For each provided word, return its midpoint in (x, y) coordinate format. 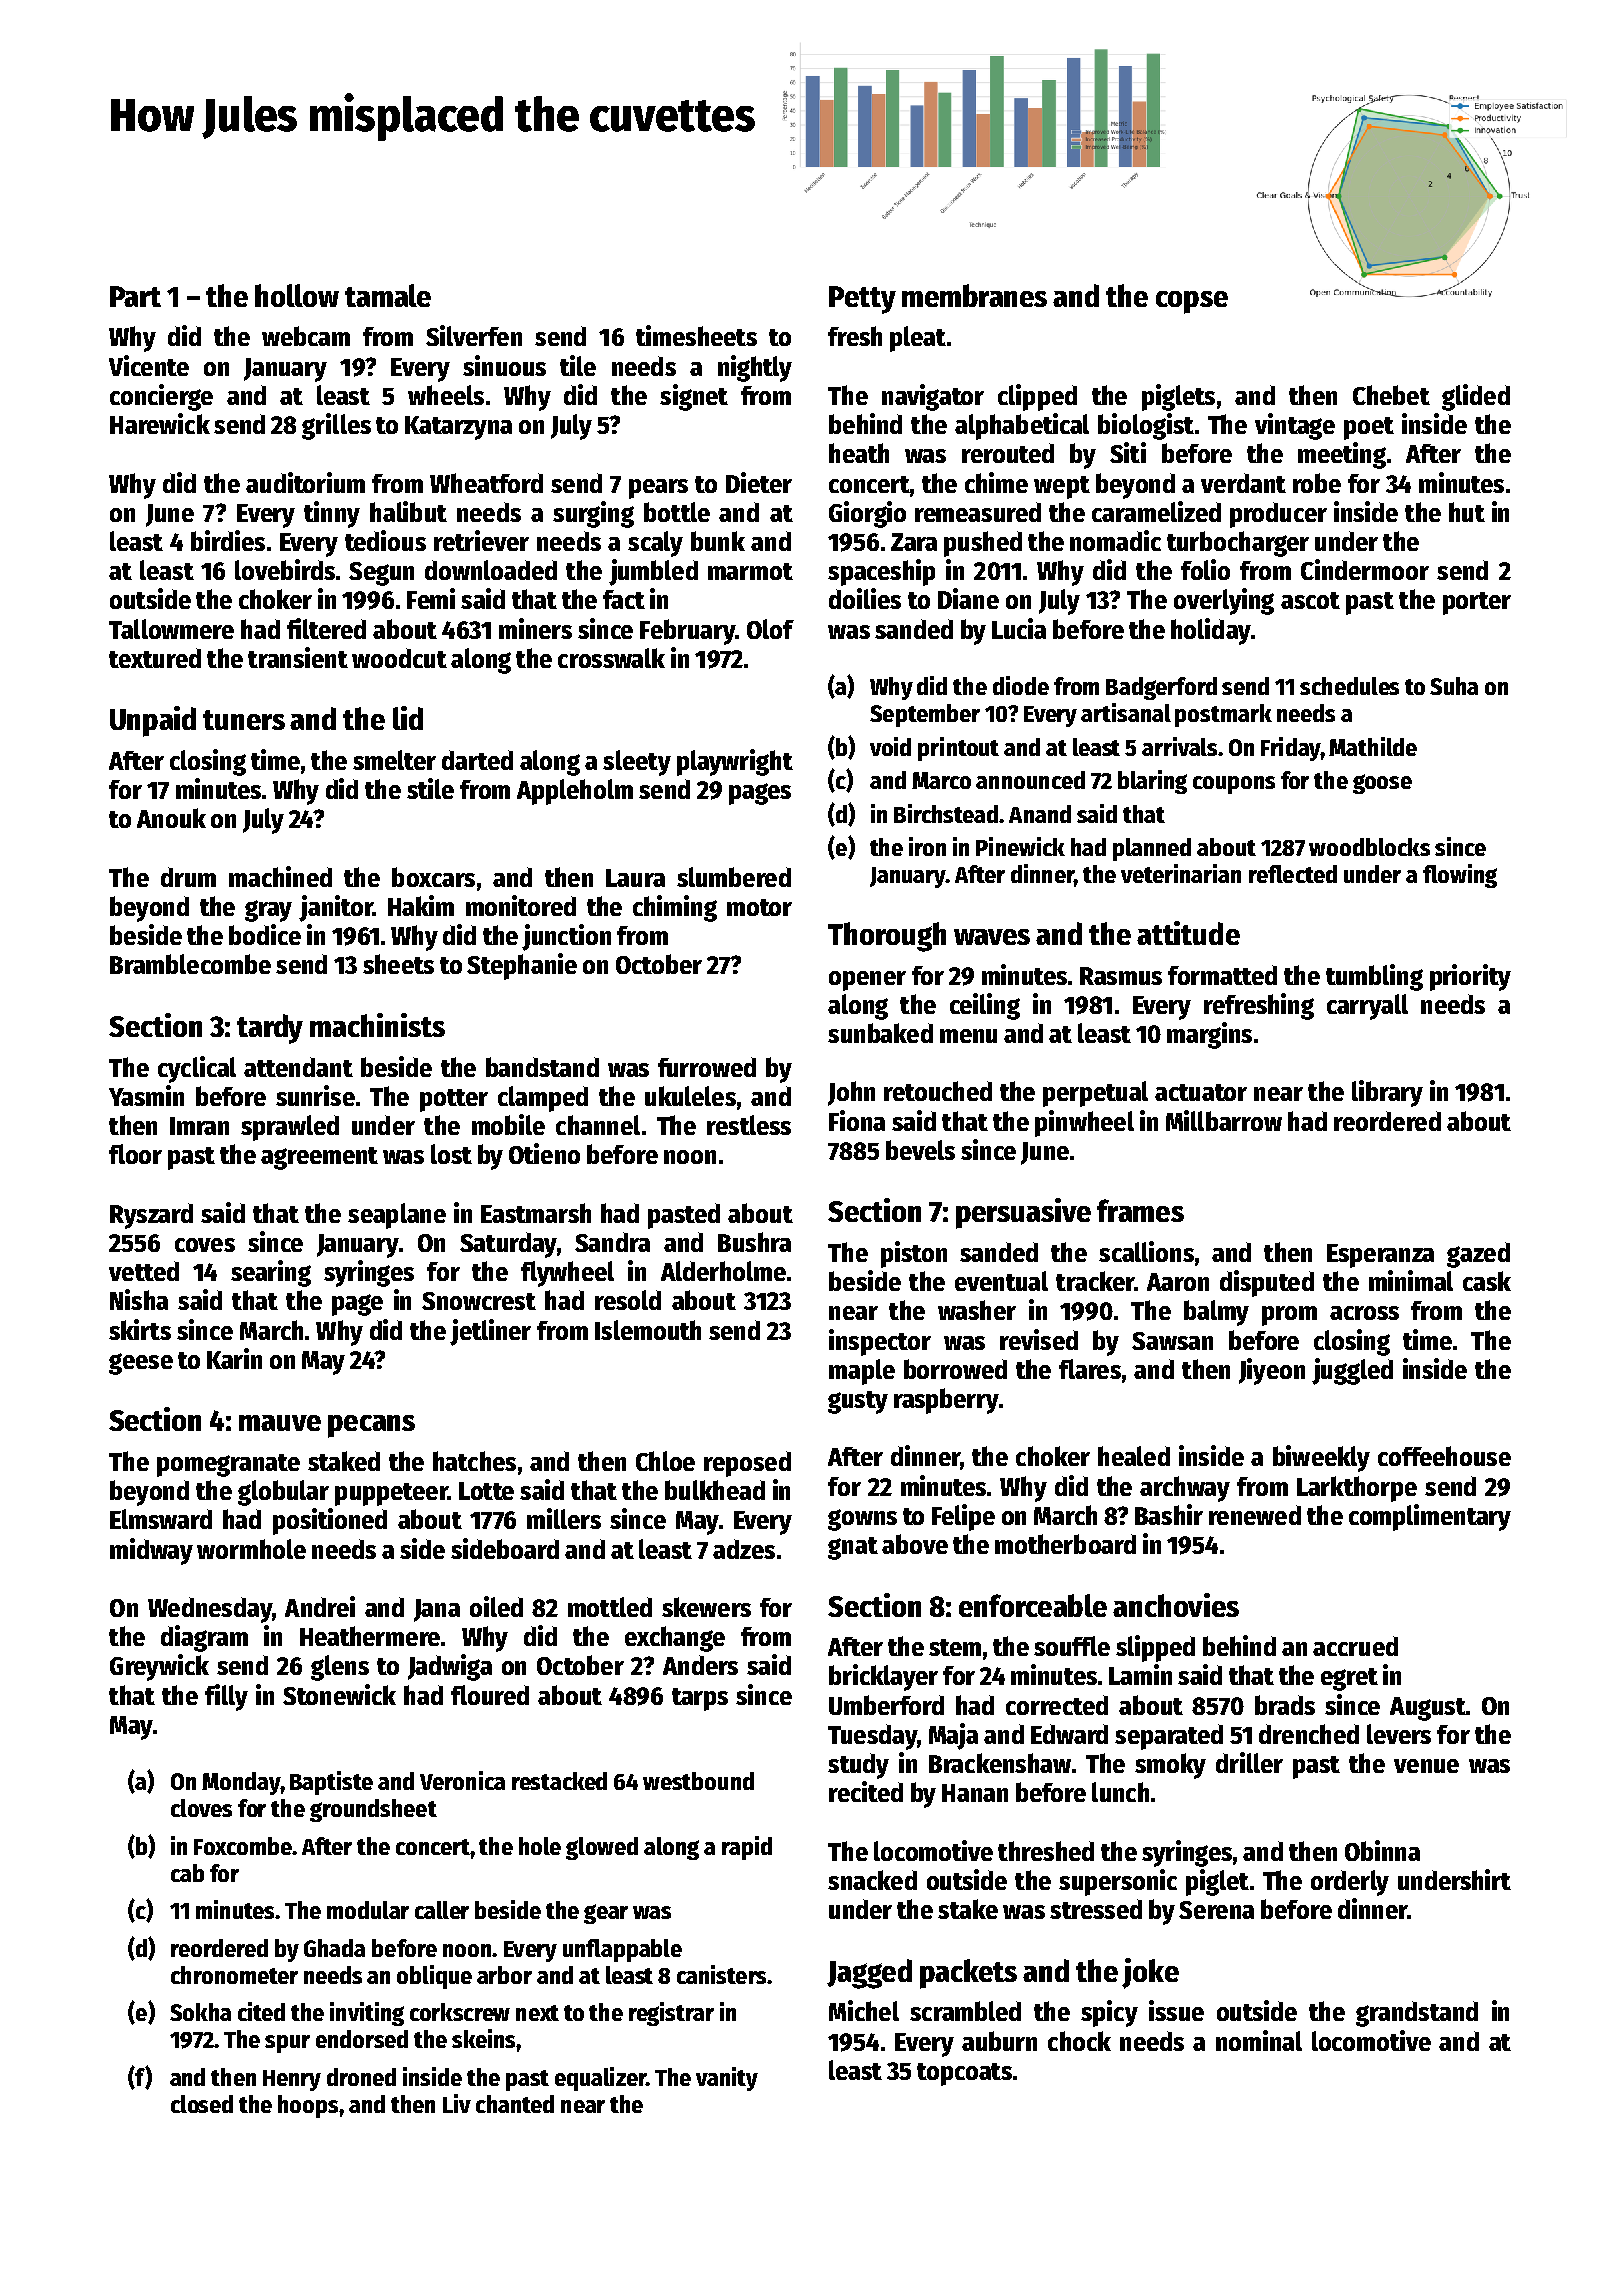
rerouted (1008, 453)
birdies (228, 540)
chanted (515, 2104)
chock (1079, 2041)
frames (1140, 1210)
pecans (371, 1426)
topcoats (964, 2074)
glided (1476, 397)
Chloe (665, 1461)
